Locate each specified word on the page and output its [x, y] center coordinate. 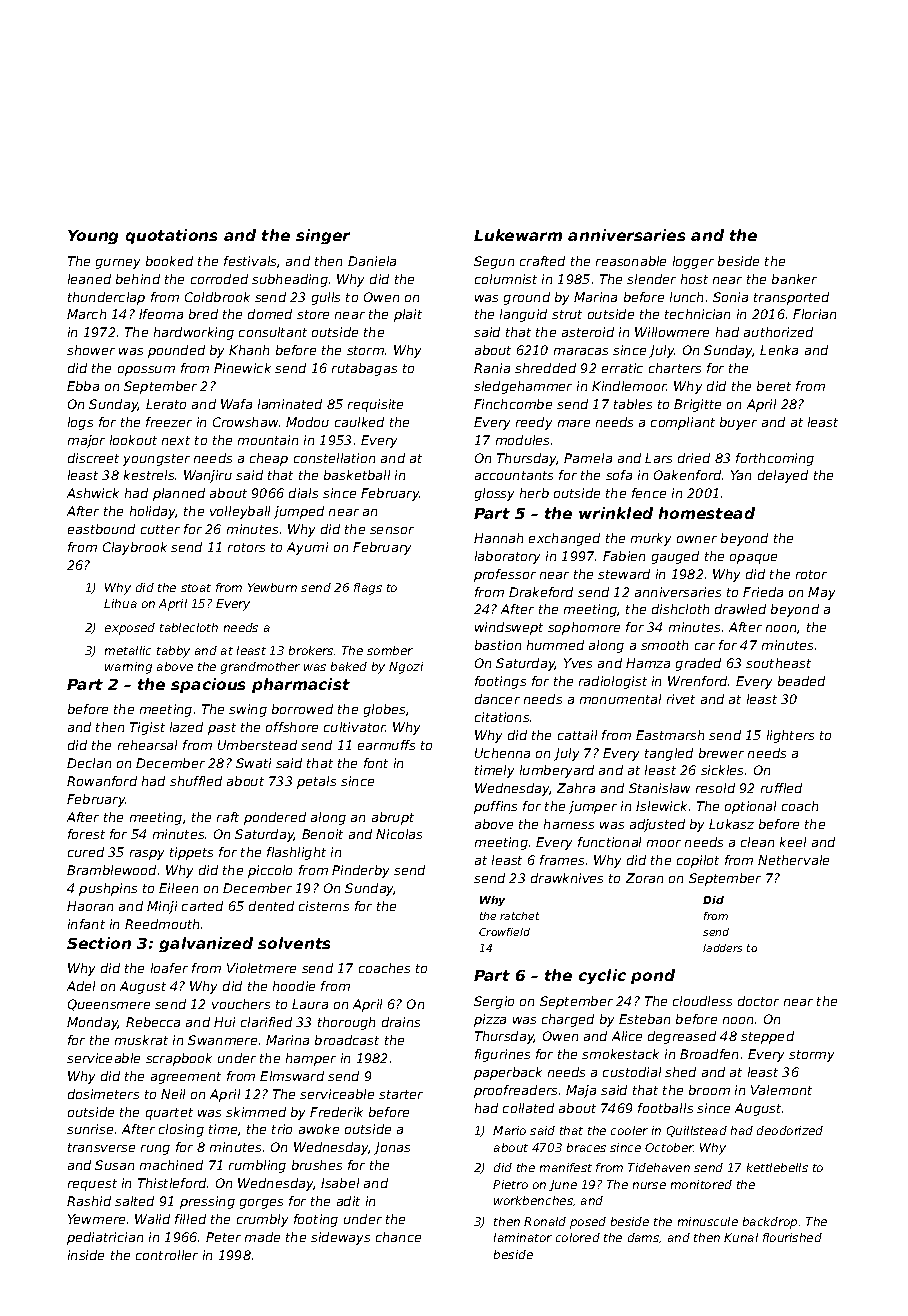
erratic [622, 368]
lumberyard [557, 771]
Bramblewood [111, 870]
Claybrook [135, 548]
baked [349, 666]
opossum [146, 371]
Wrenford [697, 681]
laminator [523, 1237]
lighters [790, 736]
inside [86, 1255]
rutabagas [364, 369]
